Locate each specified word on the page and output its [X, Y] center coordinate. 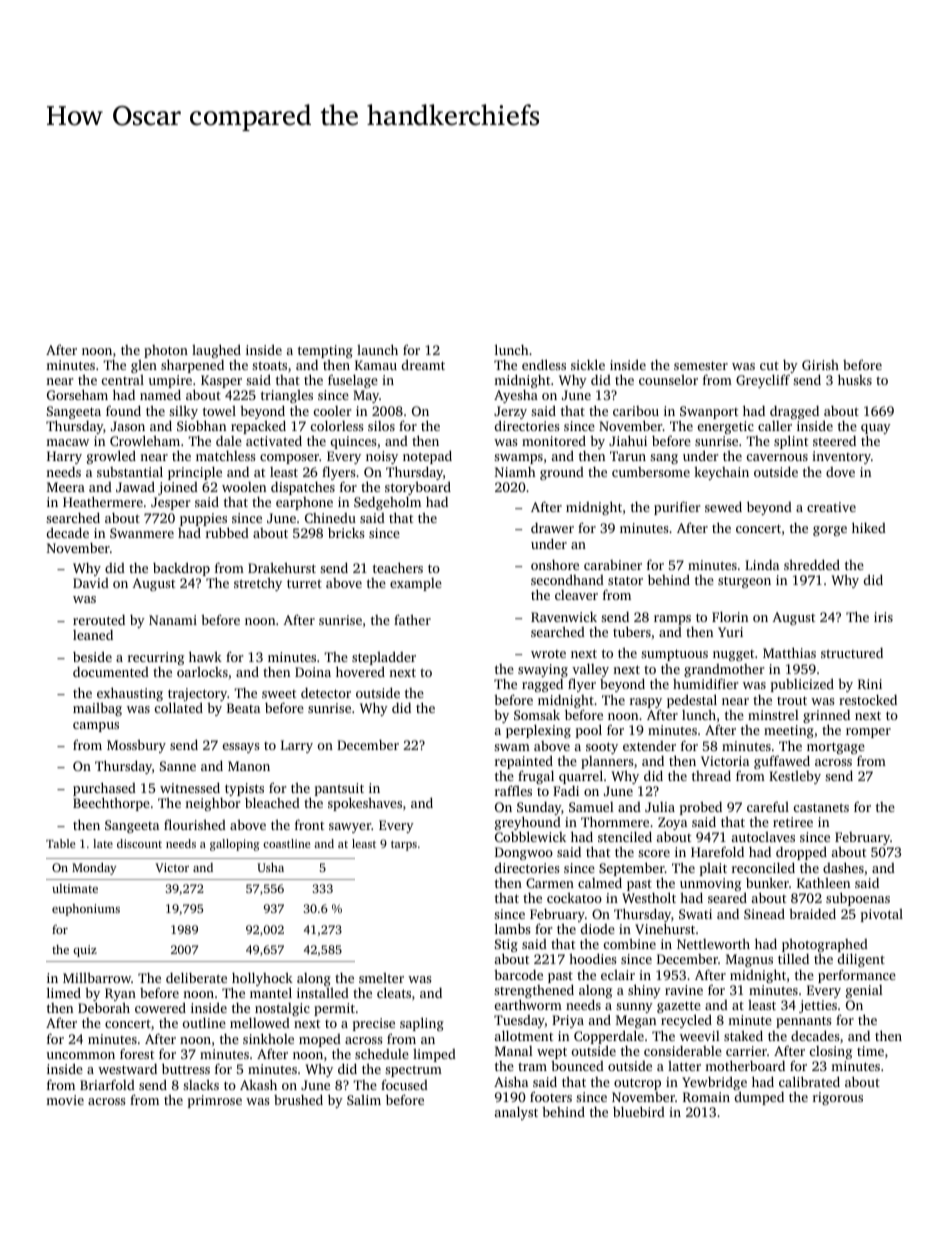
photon [166, 351]
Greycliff [763, 381]
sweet [279, 694]
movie [65, 1100]
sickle [588, 364]
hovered [360, 671]
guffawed [782, 762]
